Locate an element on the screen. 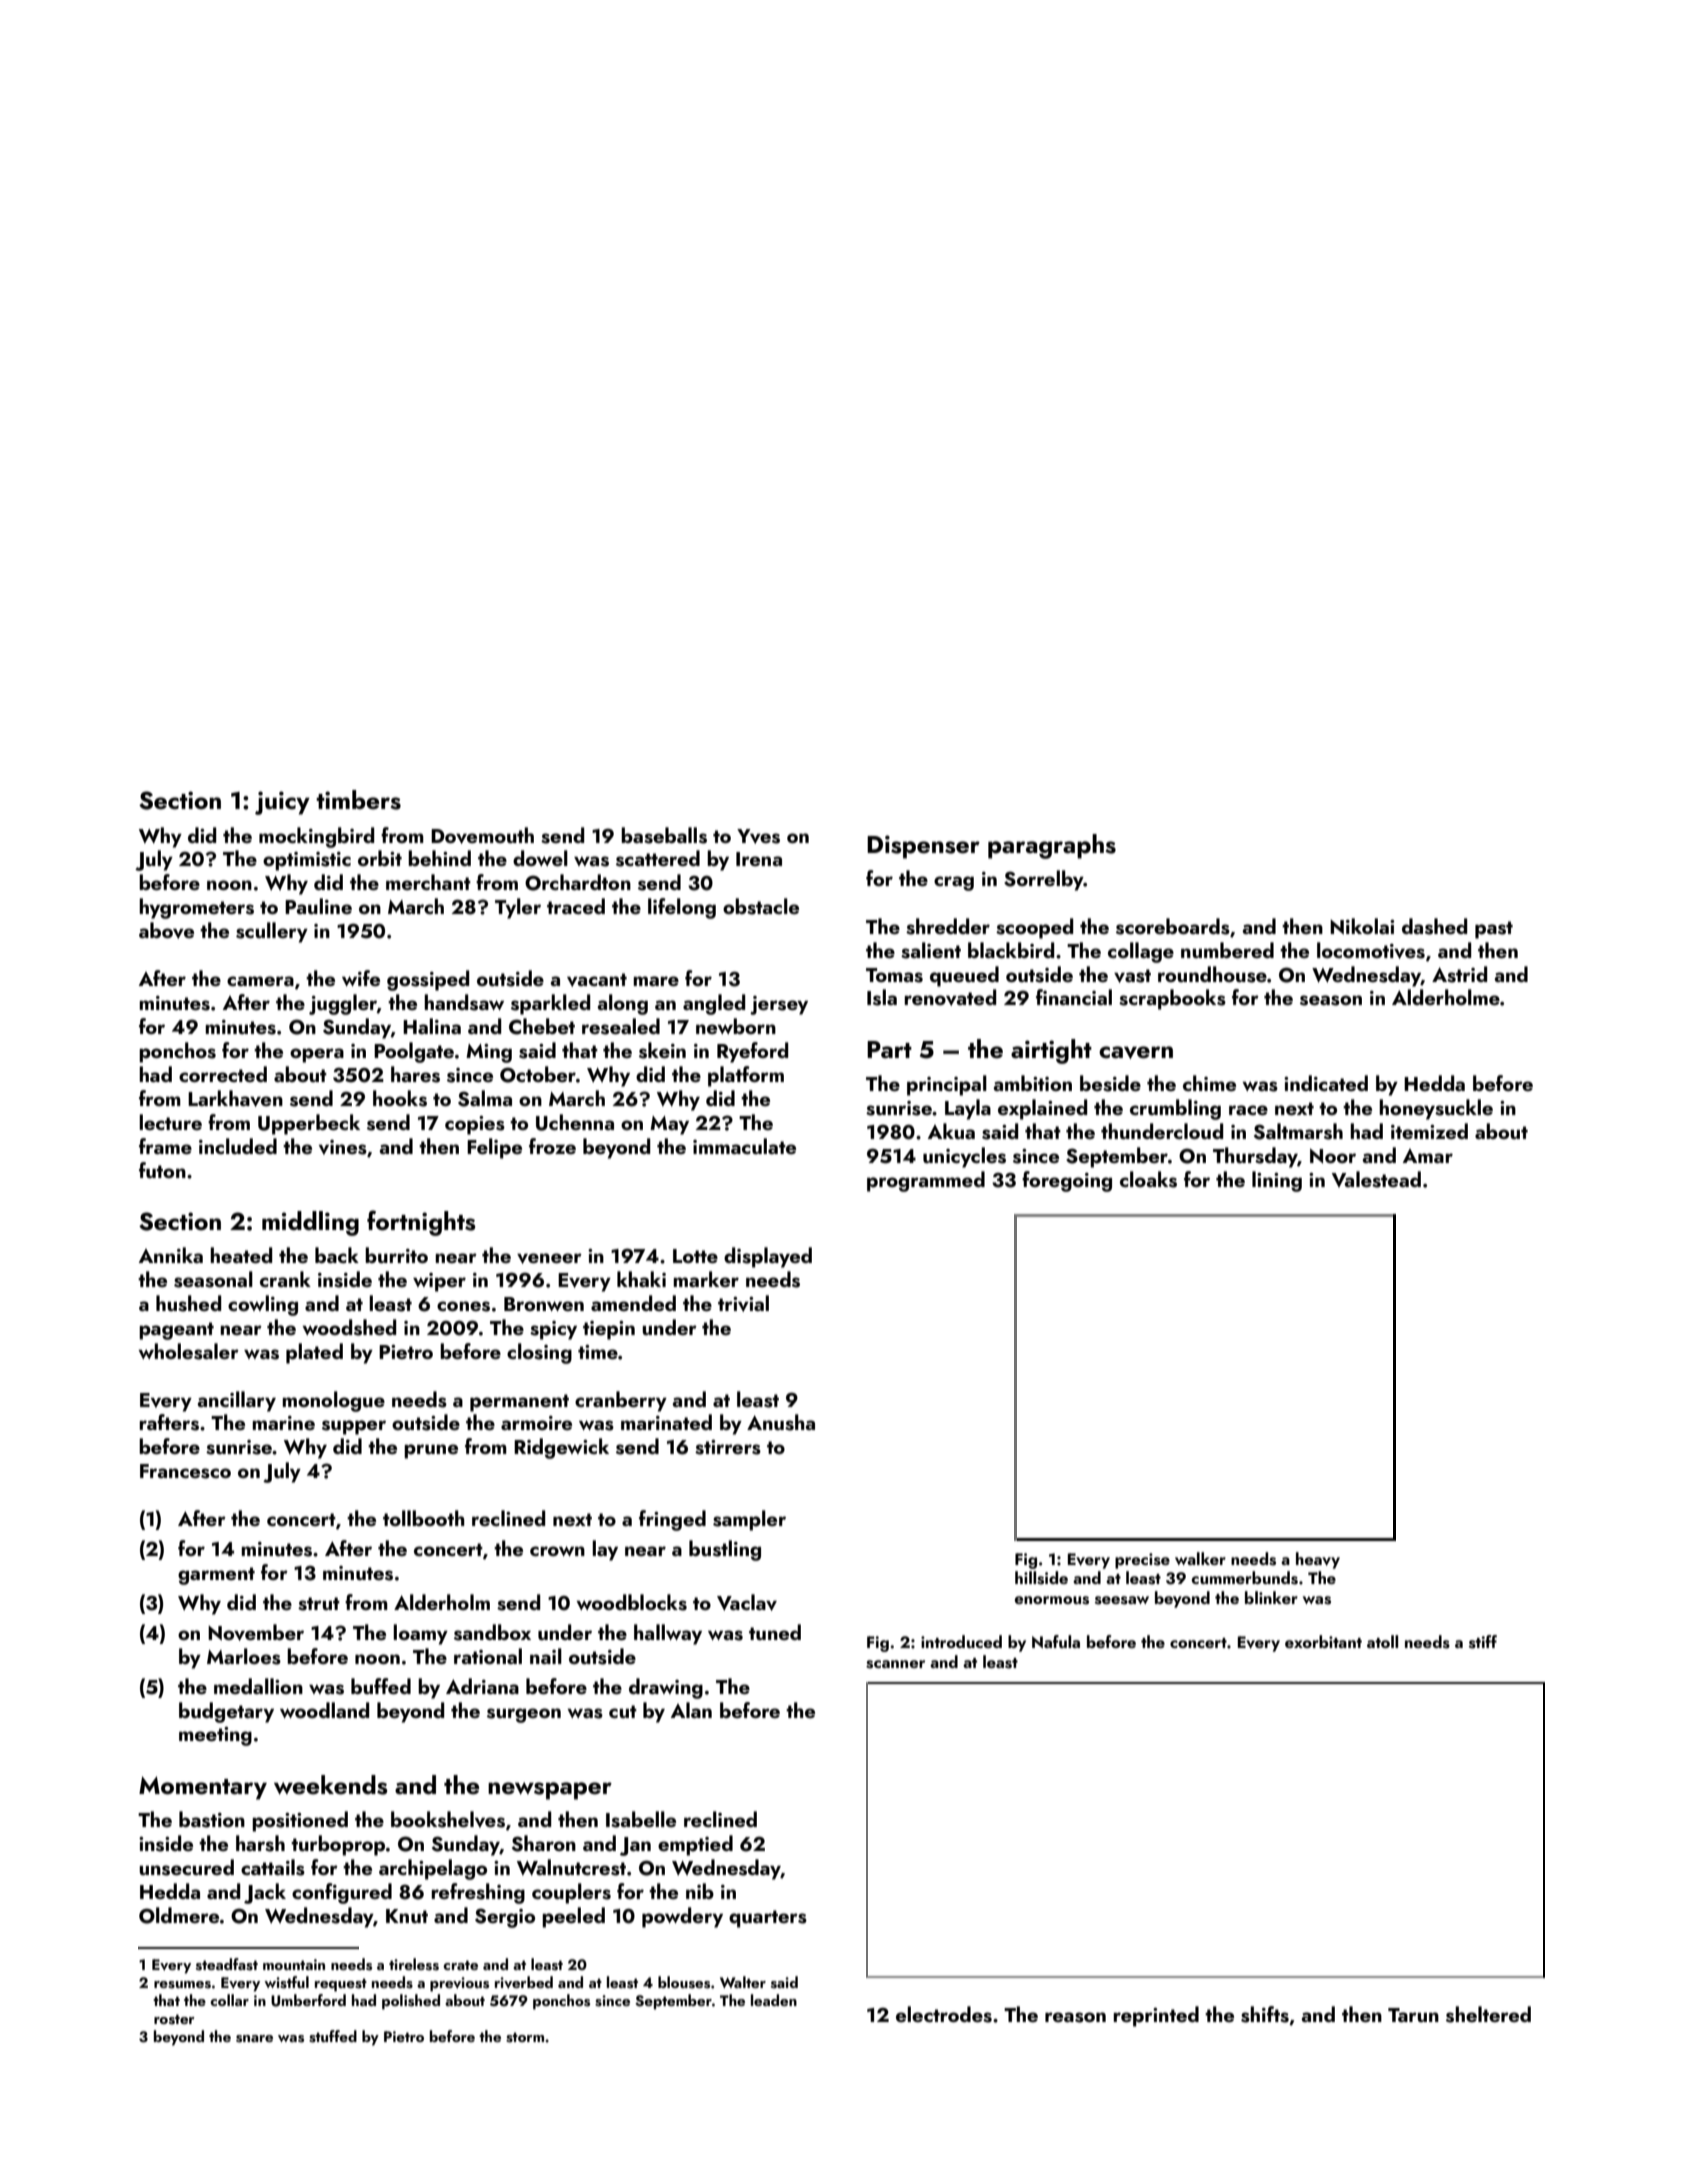 The image size is (1683, 2178). bustling is located at coordinates (725, 1550).
